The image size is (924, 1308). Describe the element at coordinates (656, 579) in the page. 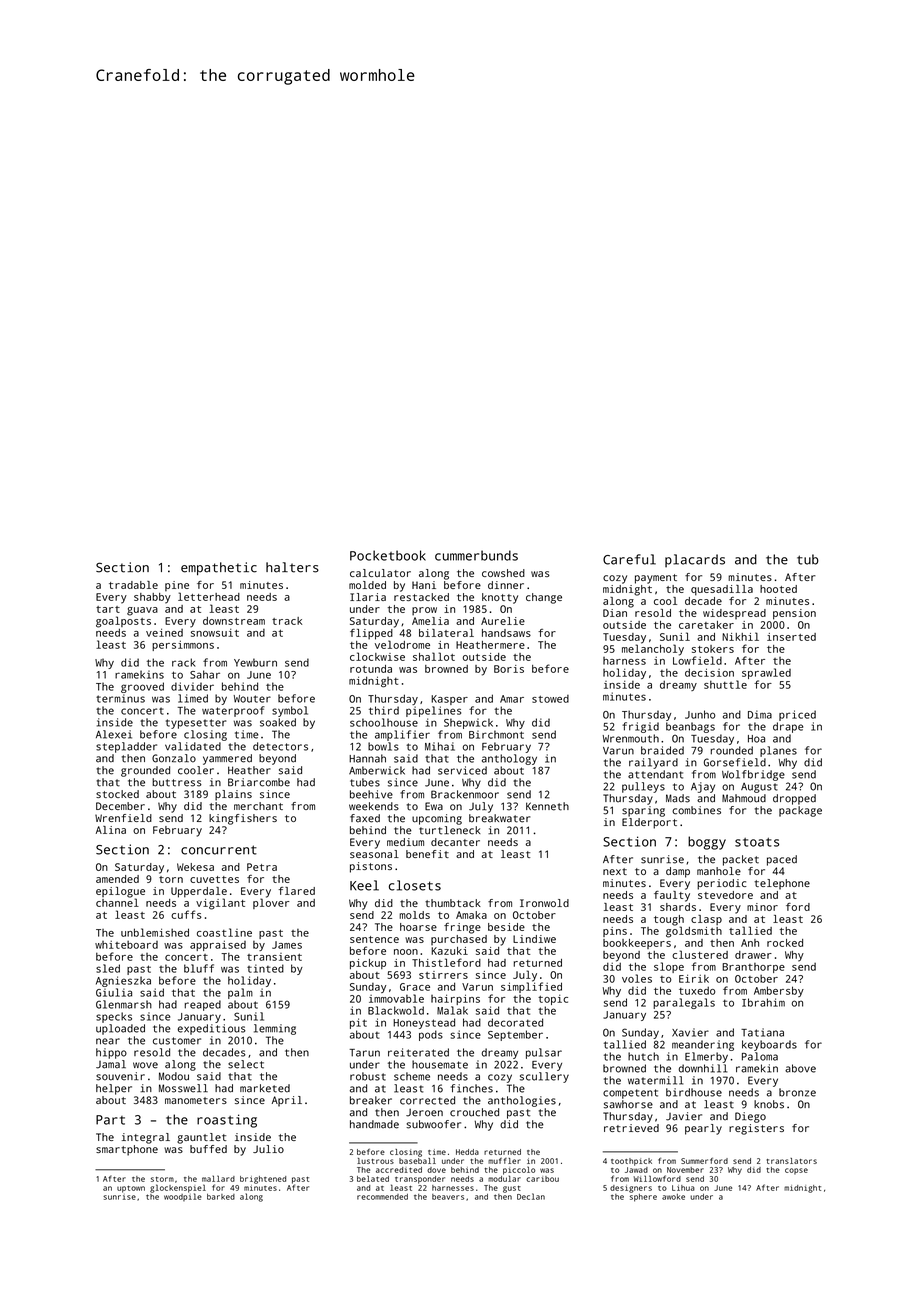

I see `payment` at that location.
